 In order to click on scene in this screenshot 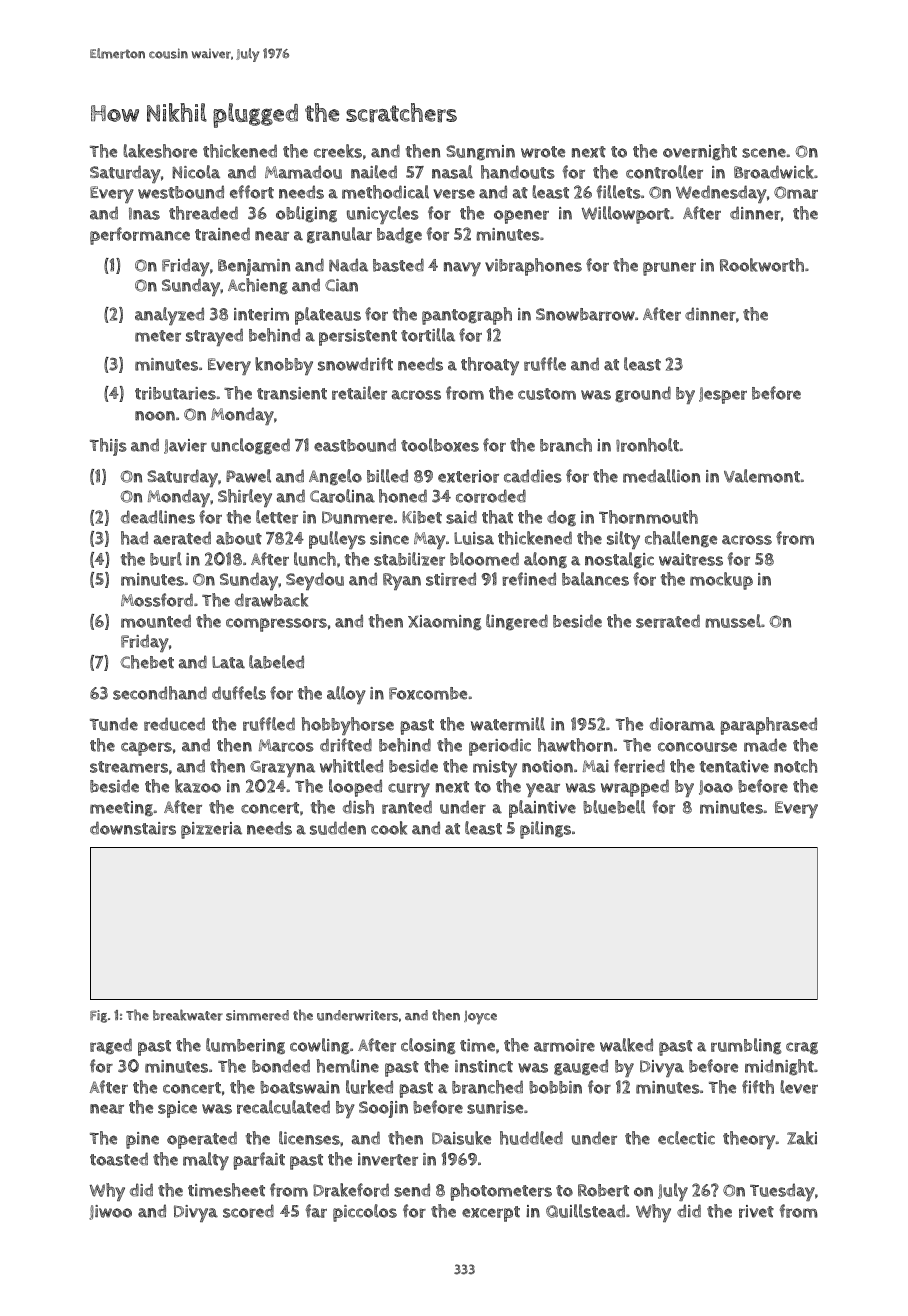, I will do `click(764, 153)`.
